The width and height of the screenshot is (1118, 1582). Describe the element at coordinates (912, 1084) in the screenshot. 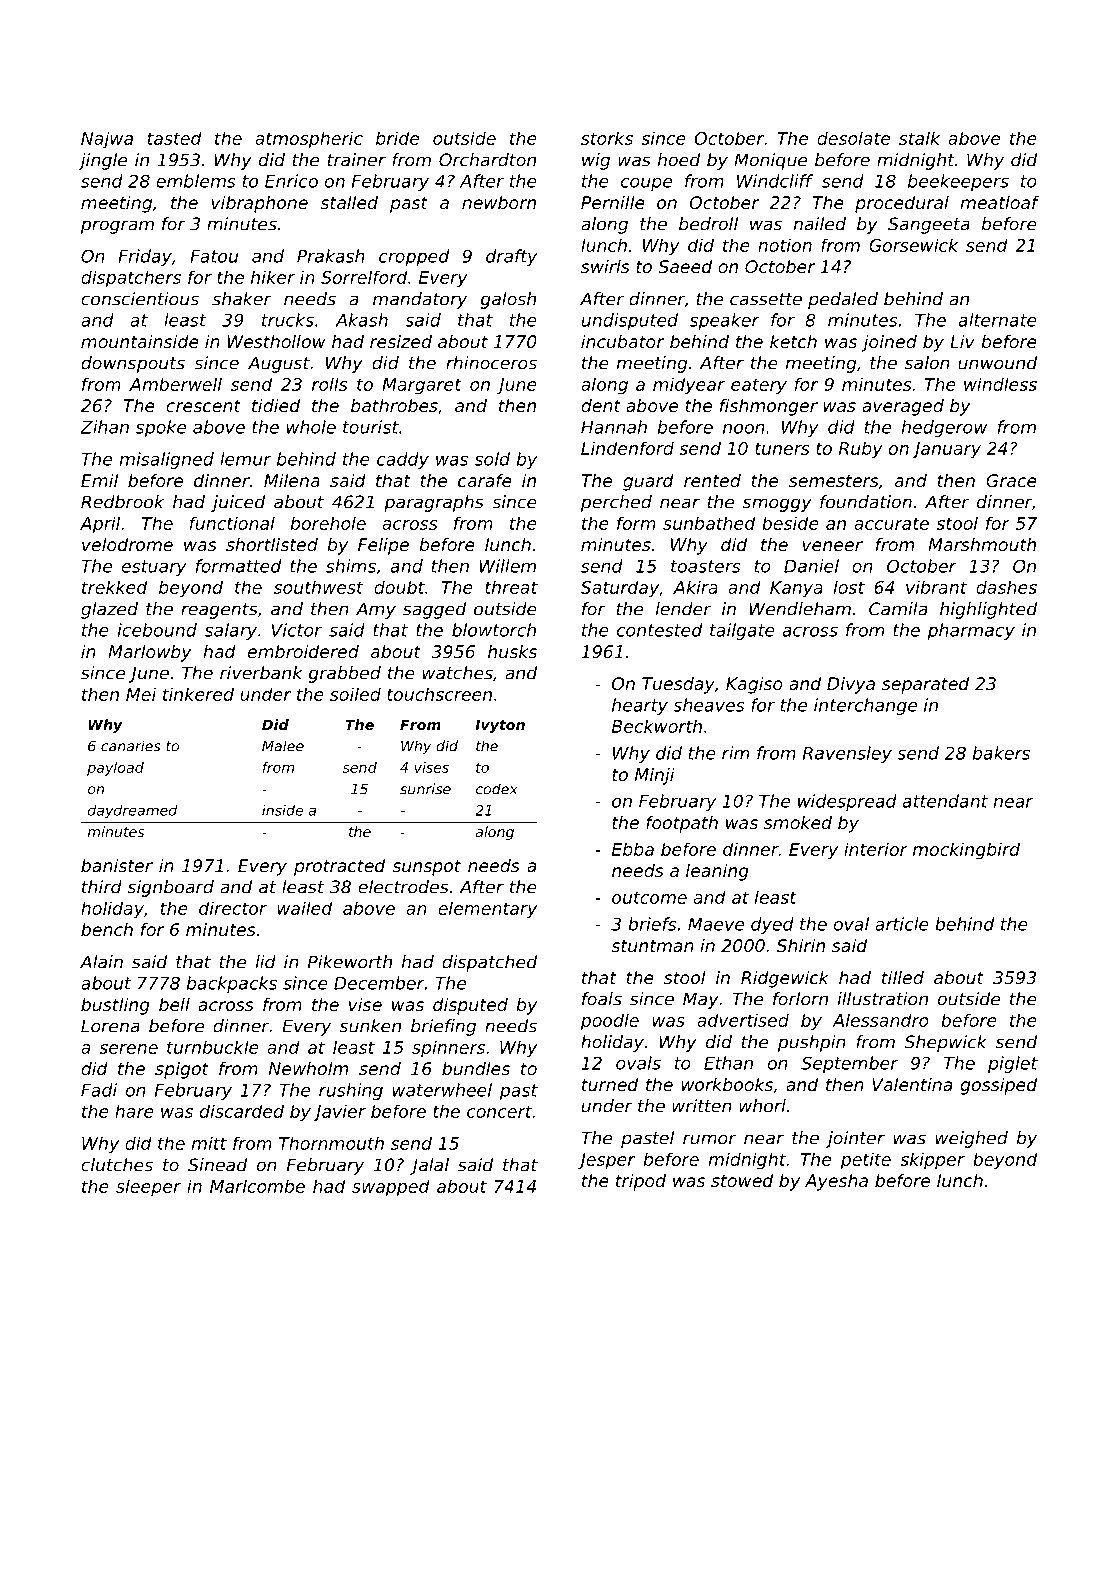

I see `Valentina` at that location.
